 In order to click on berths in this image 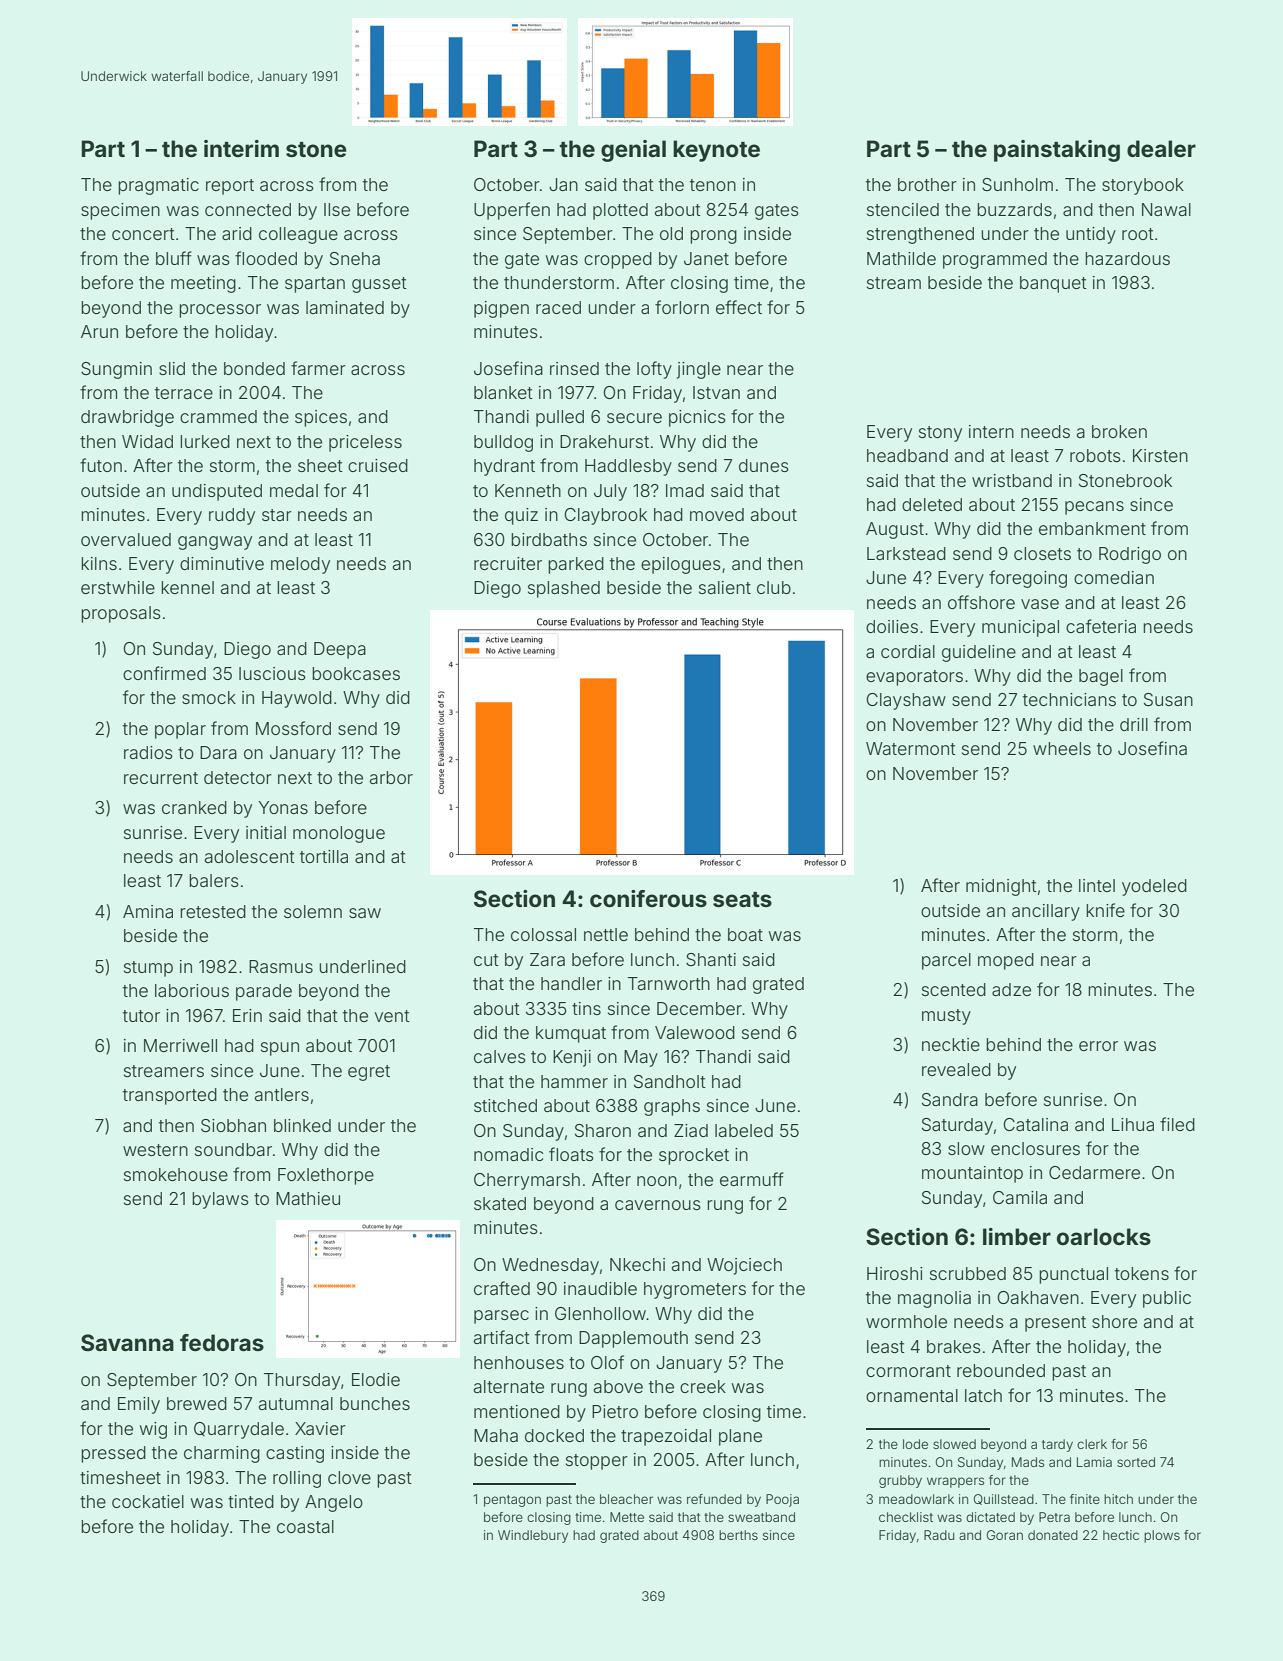, I will do `click(738, 1535)`.
